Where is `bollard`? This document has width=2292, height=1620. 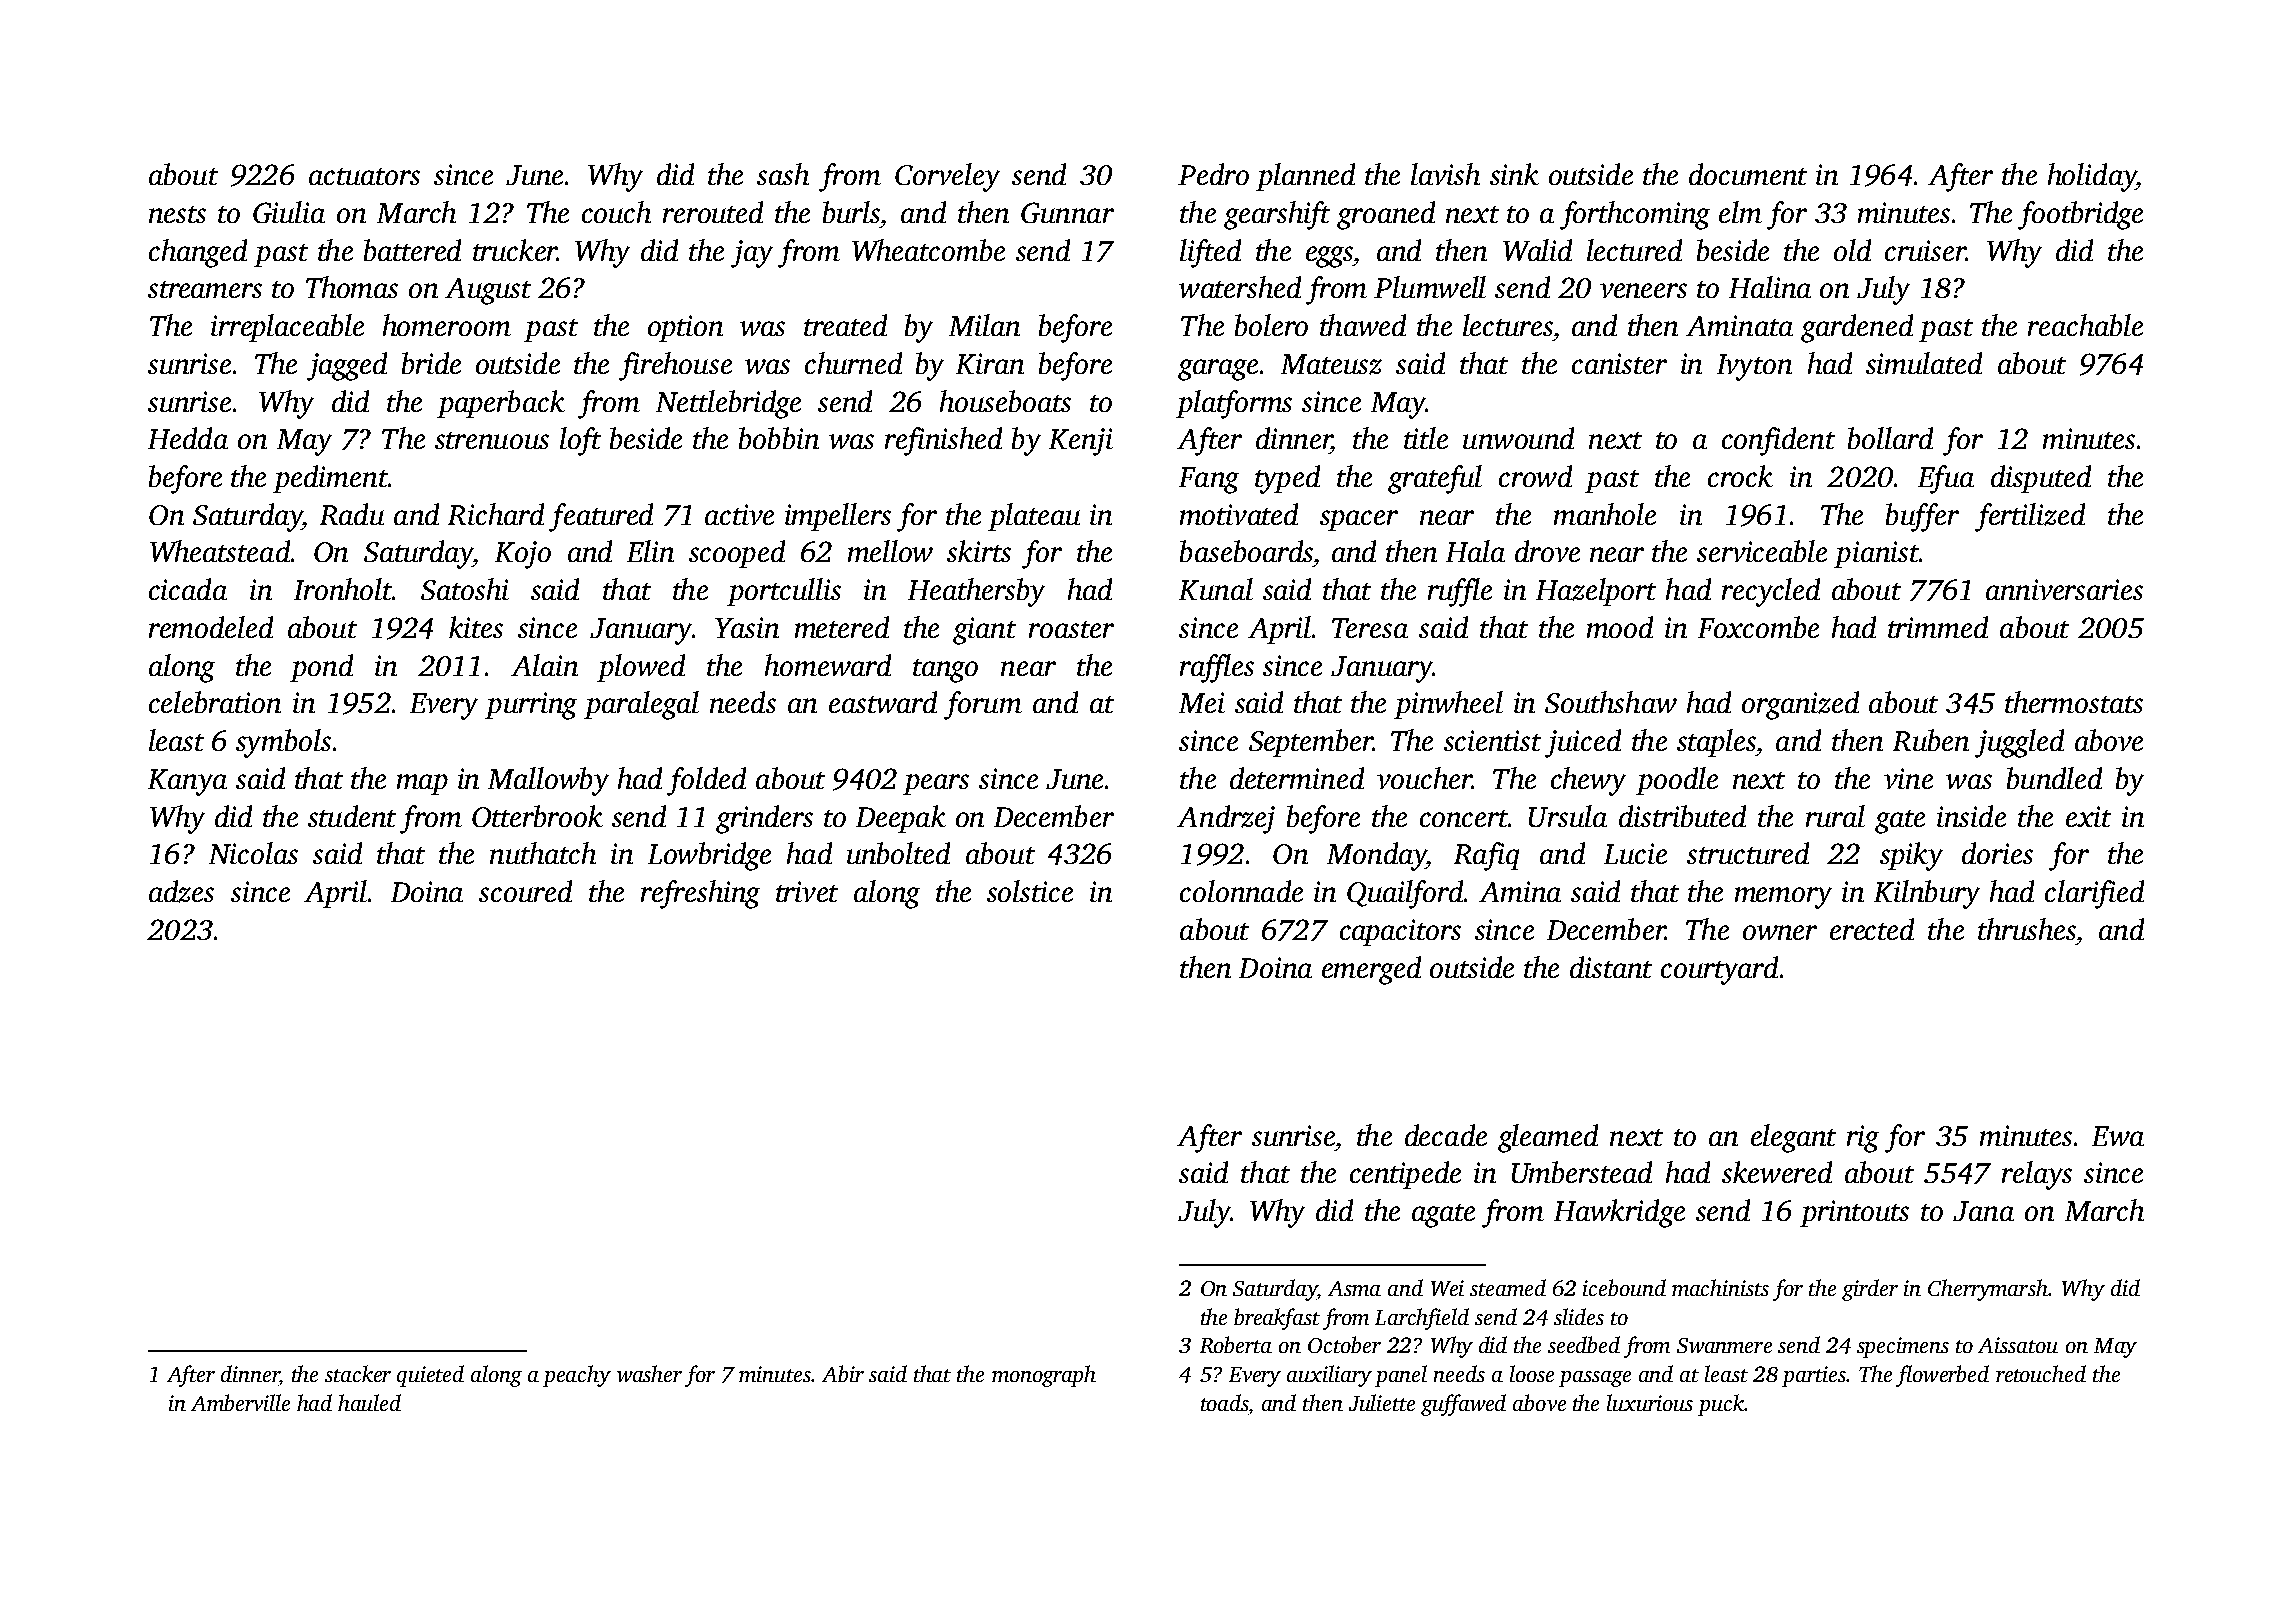
bollard is located at coordinates (1890, 438).
